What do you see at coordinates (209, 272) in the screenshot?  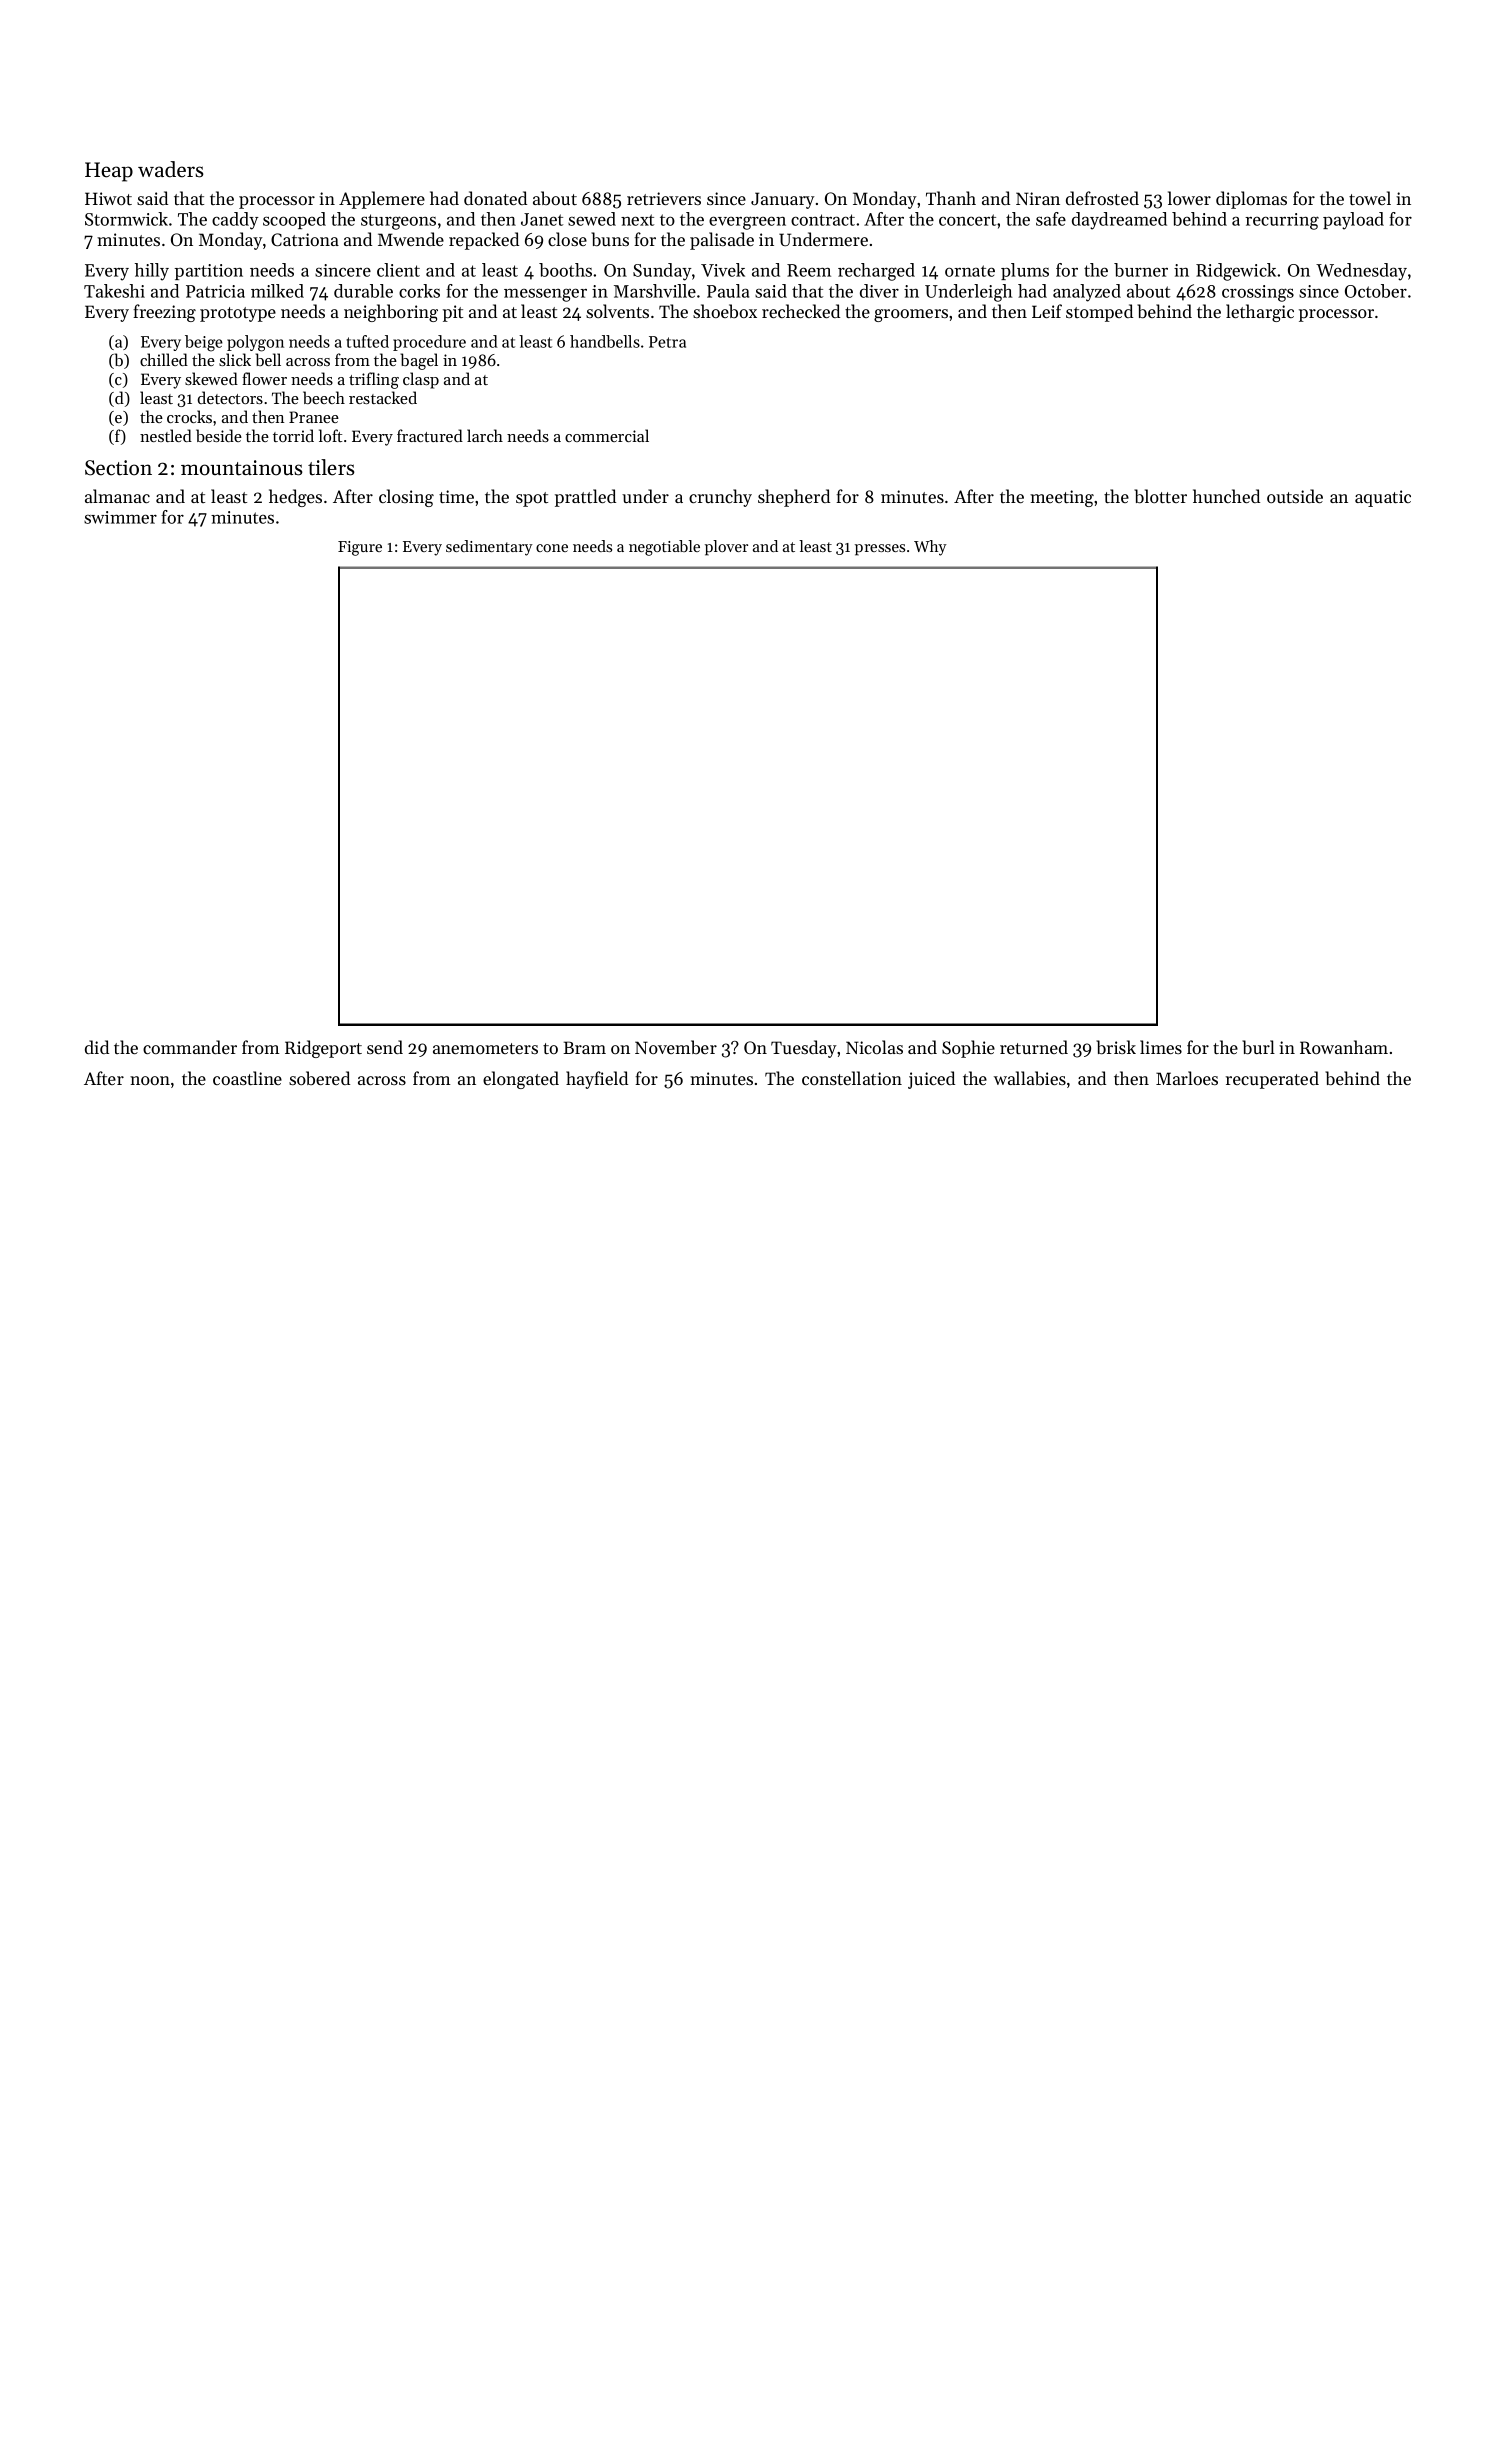 I see `partition` at bounding box center [209, 272].
